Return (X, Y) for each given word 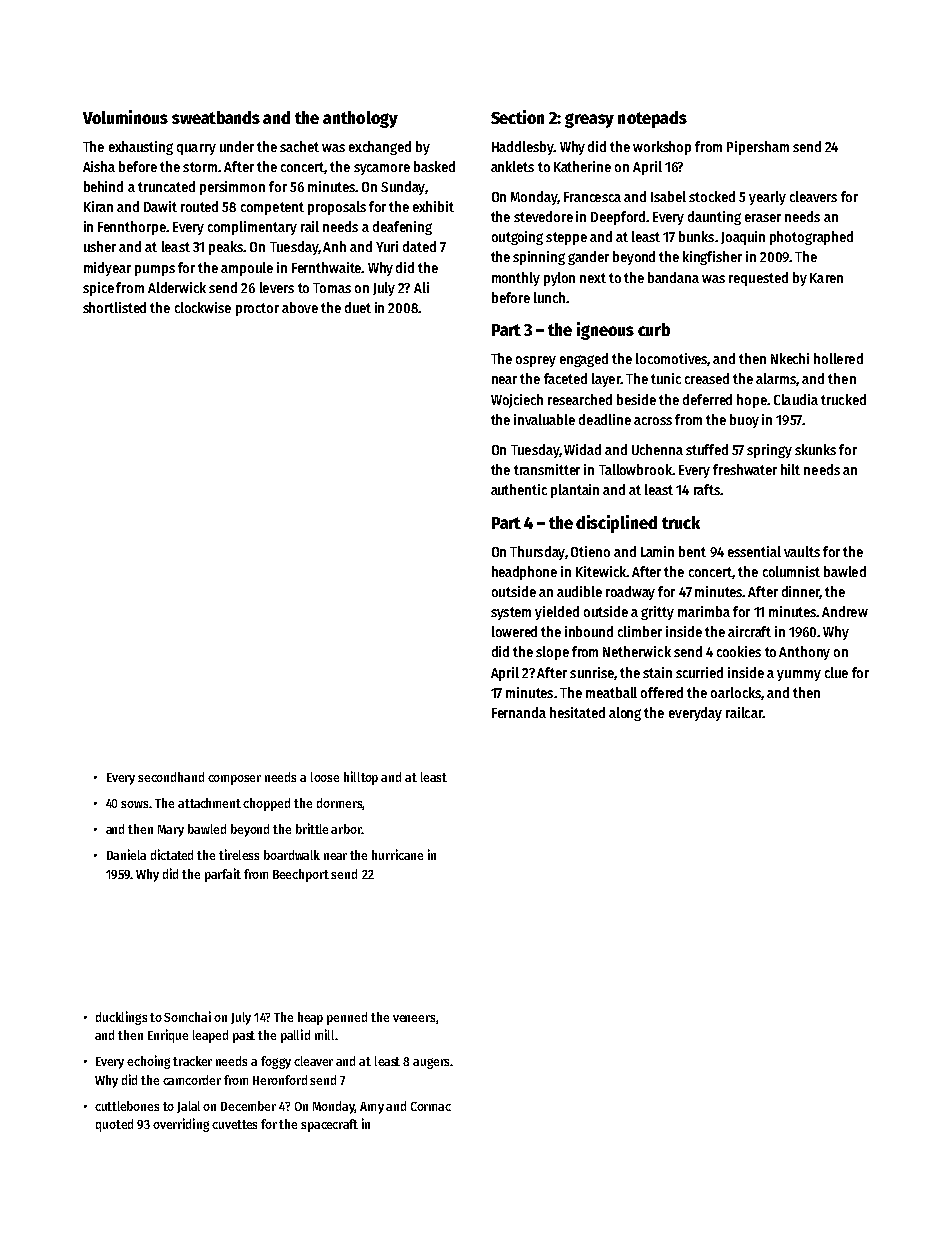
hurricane (397, 854)
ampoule (247, 269)
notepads (652, 119)
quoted (114, 1125)
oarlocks (736, 692)
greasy (589, 120)
